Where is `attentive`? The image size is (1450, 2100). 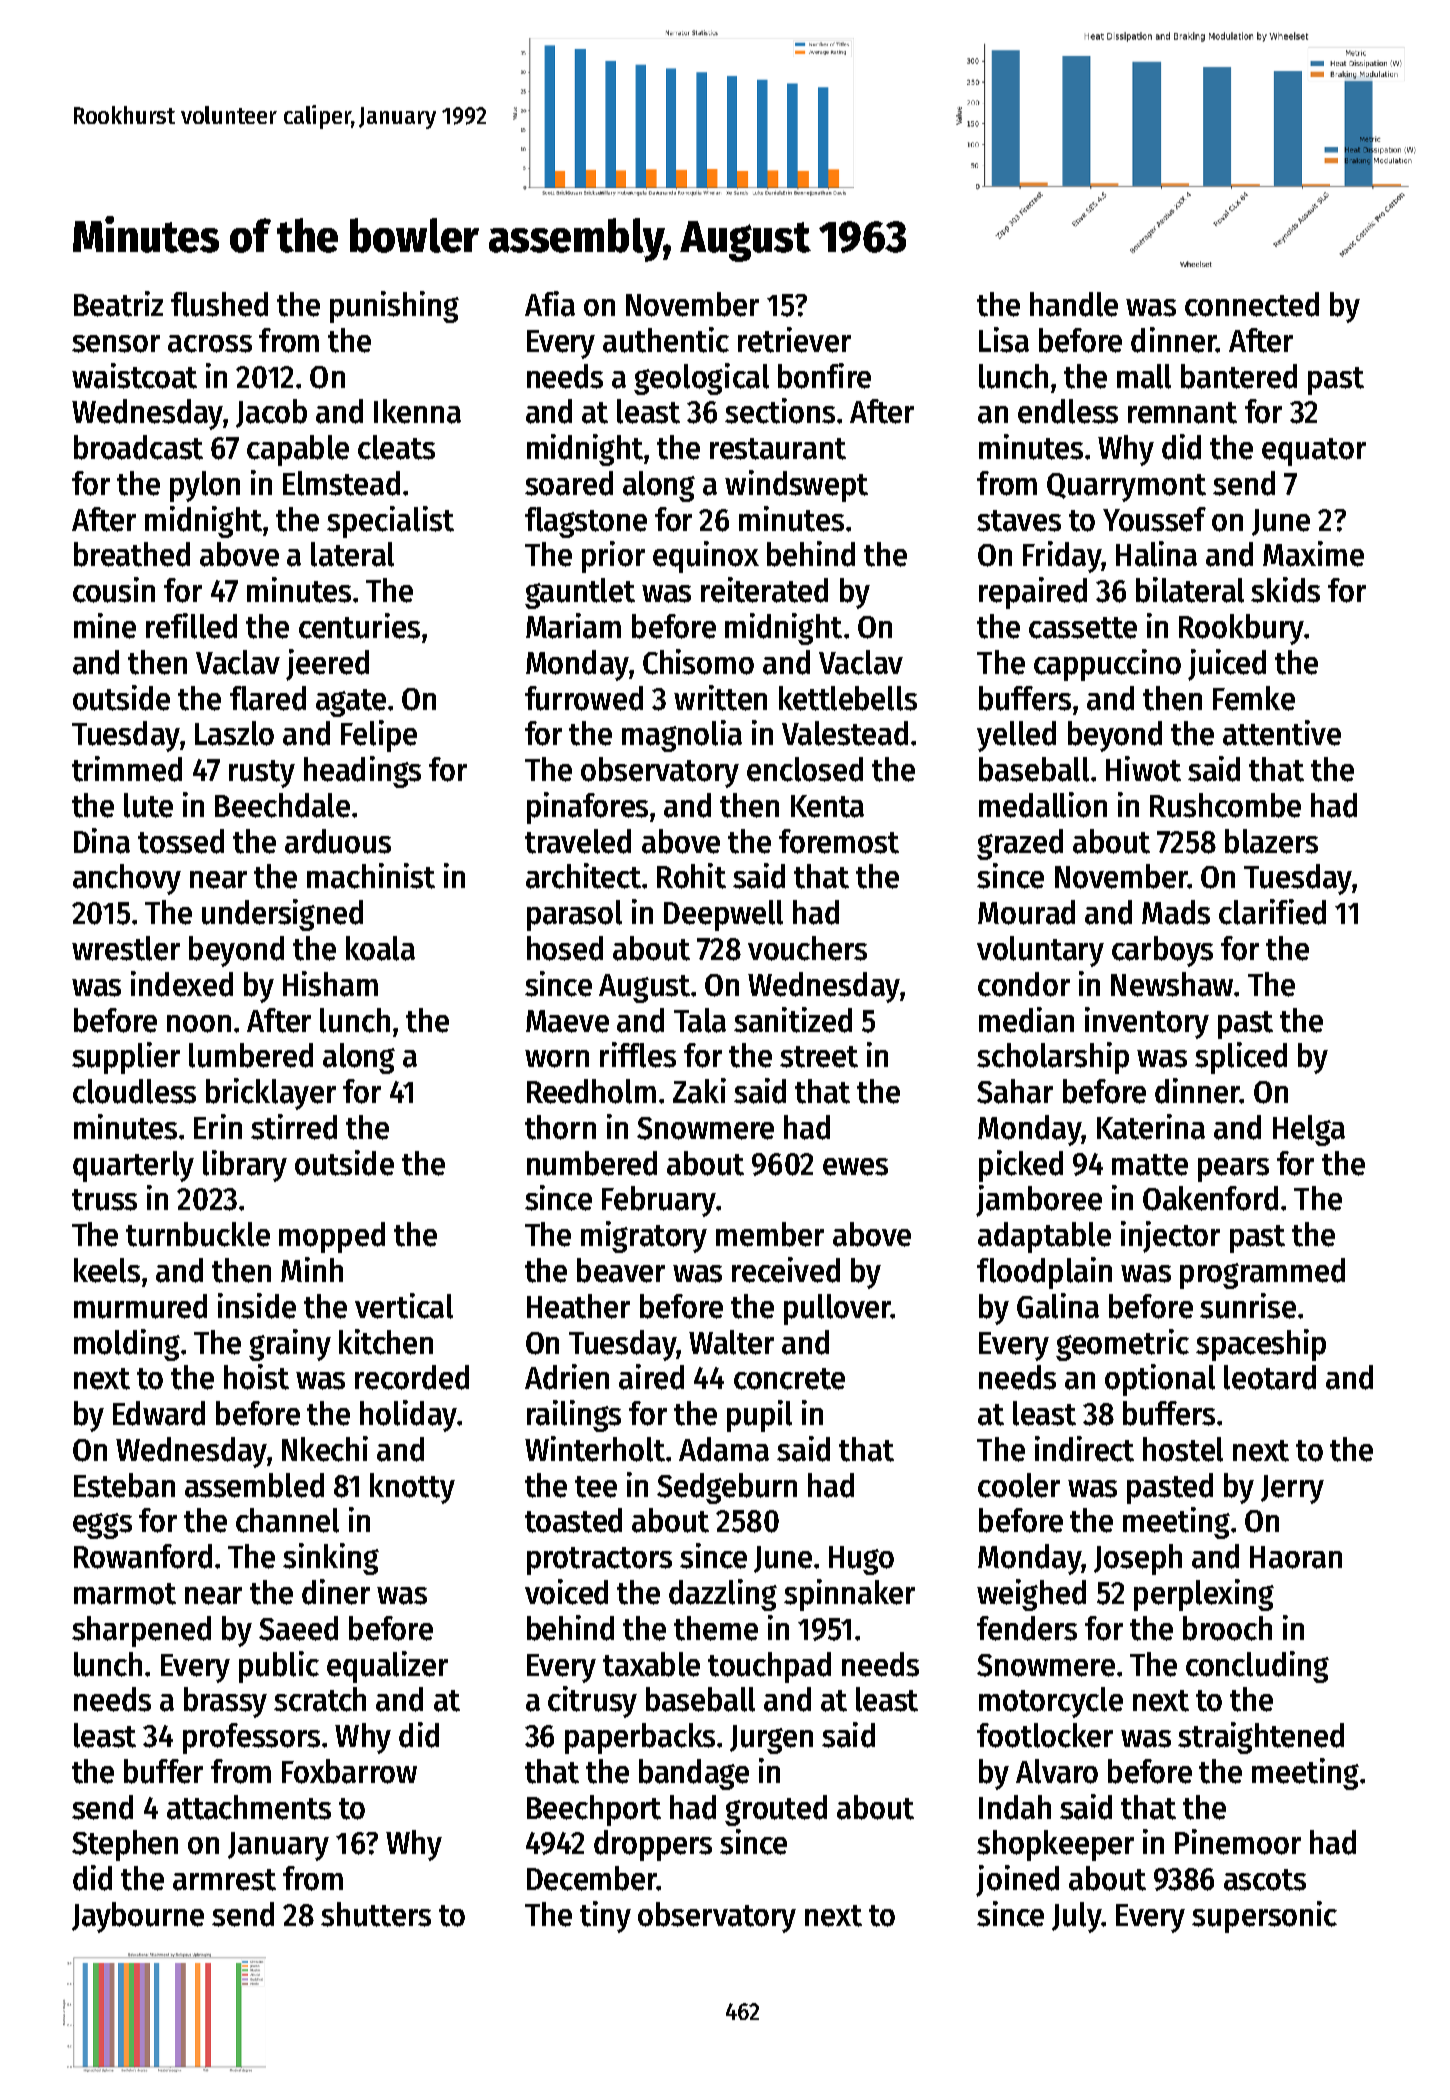 attentive is located at coordinates (1282, 733).
